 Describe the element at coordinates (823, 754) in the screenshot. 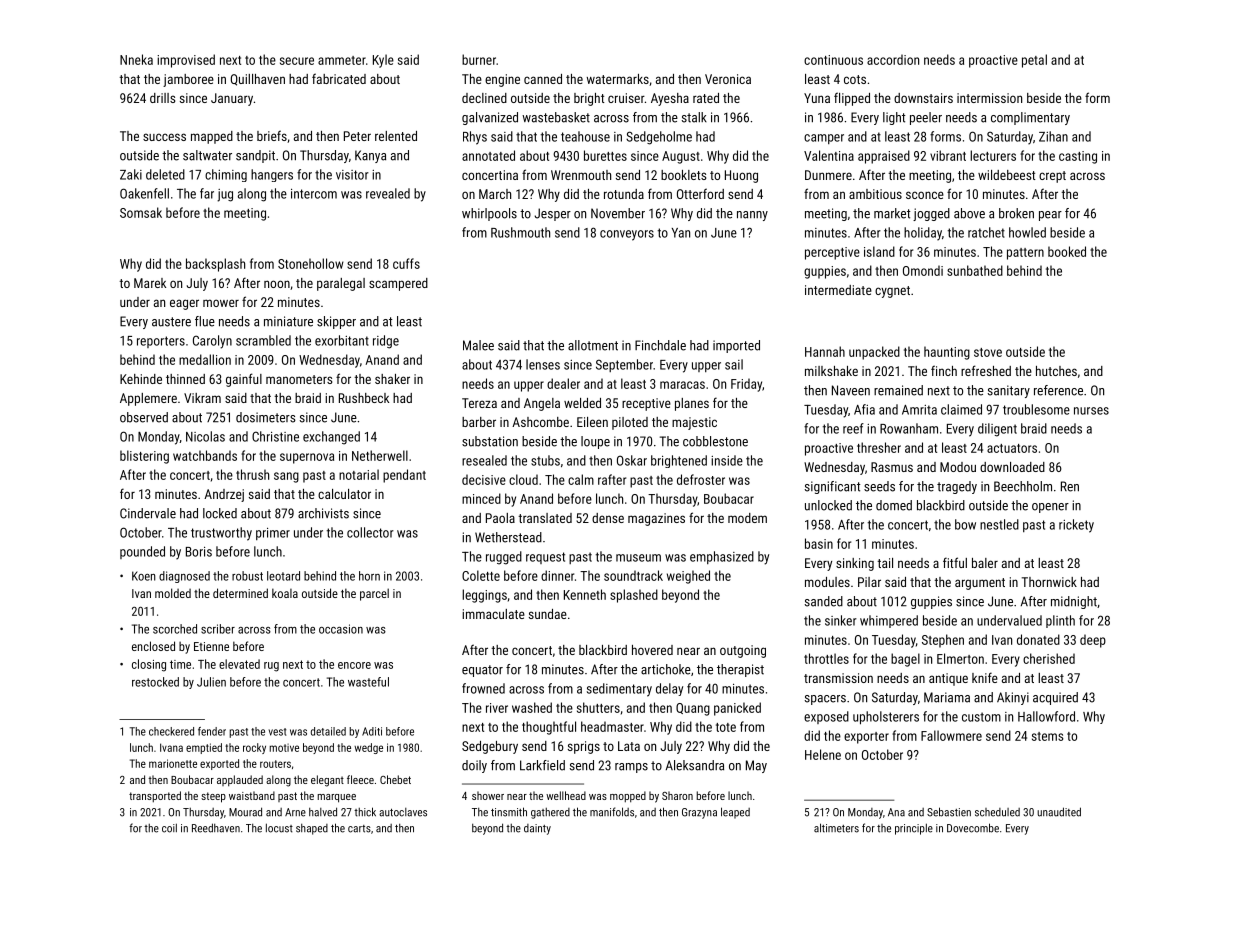

I see `Helene` at that location.
